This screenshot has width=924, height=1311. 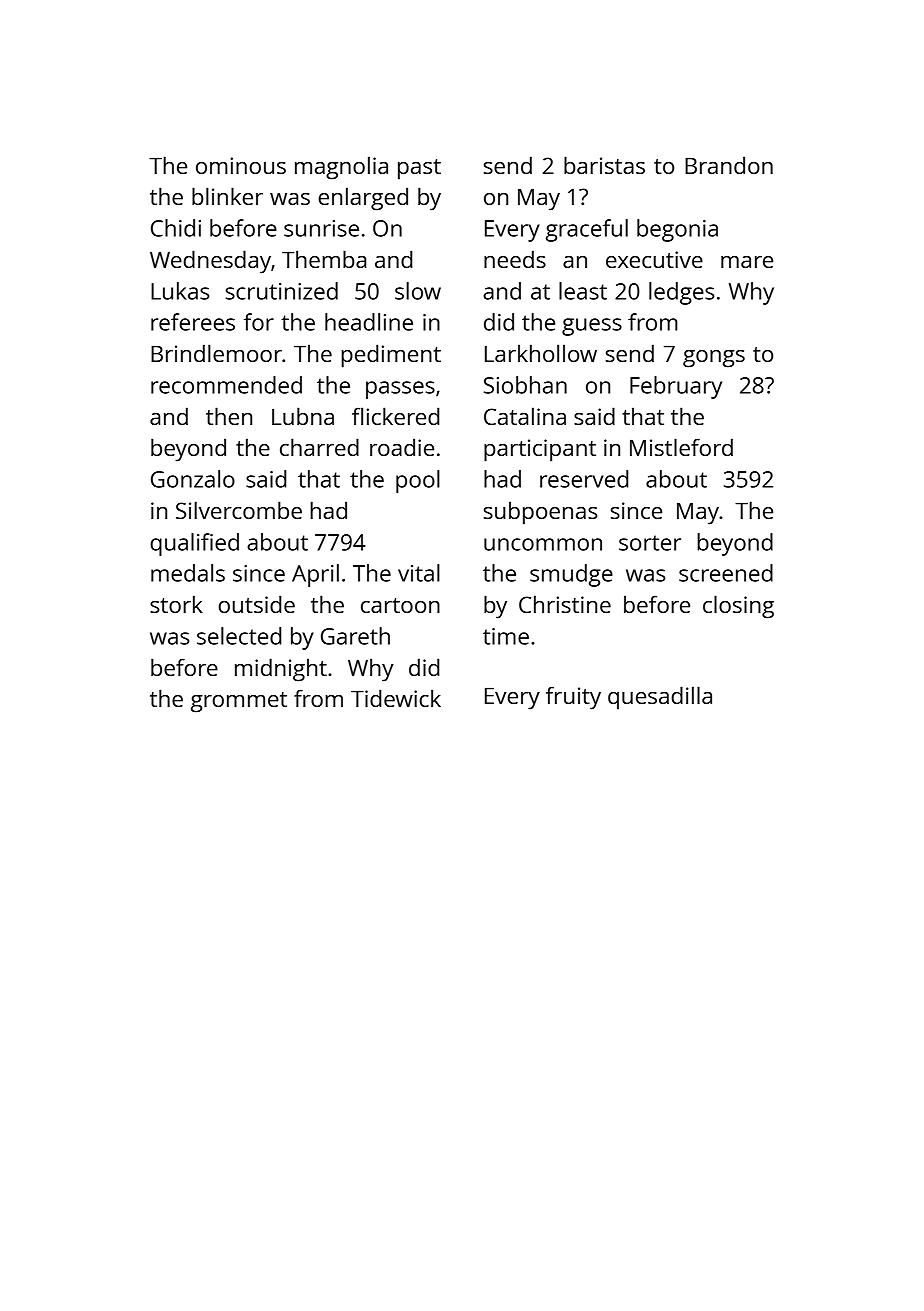 I want to click on medals, so click(x=188, y=573).
